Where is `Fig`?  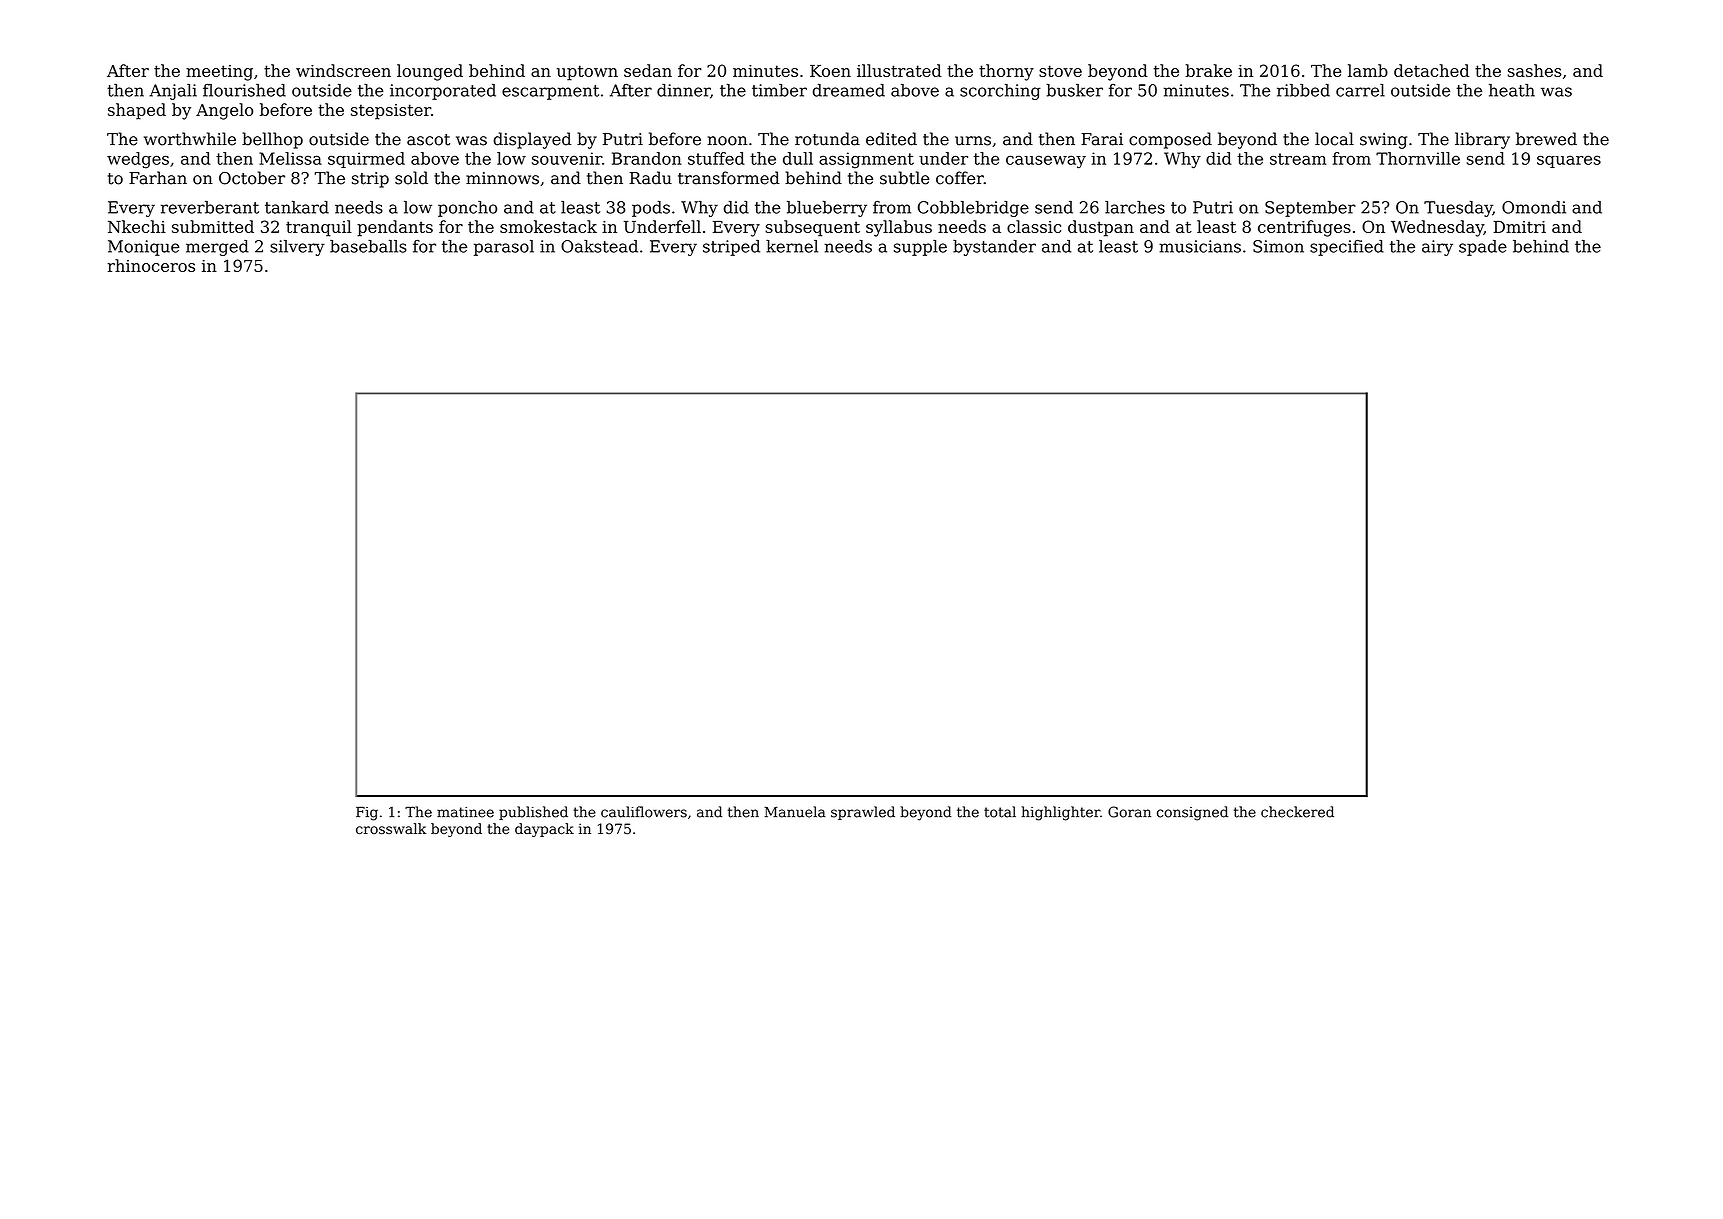 Fig is located at coordinates (367, 814).
